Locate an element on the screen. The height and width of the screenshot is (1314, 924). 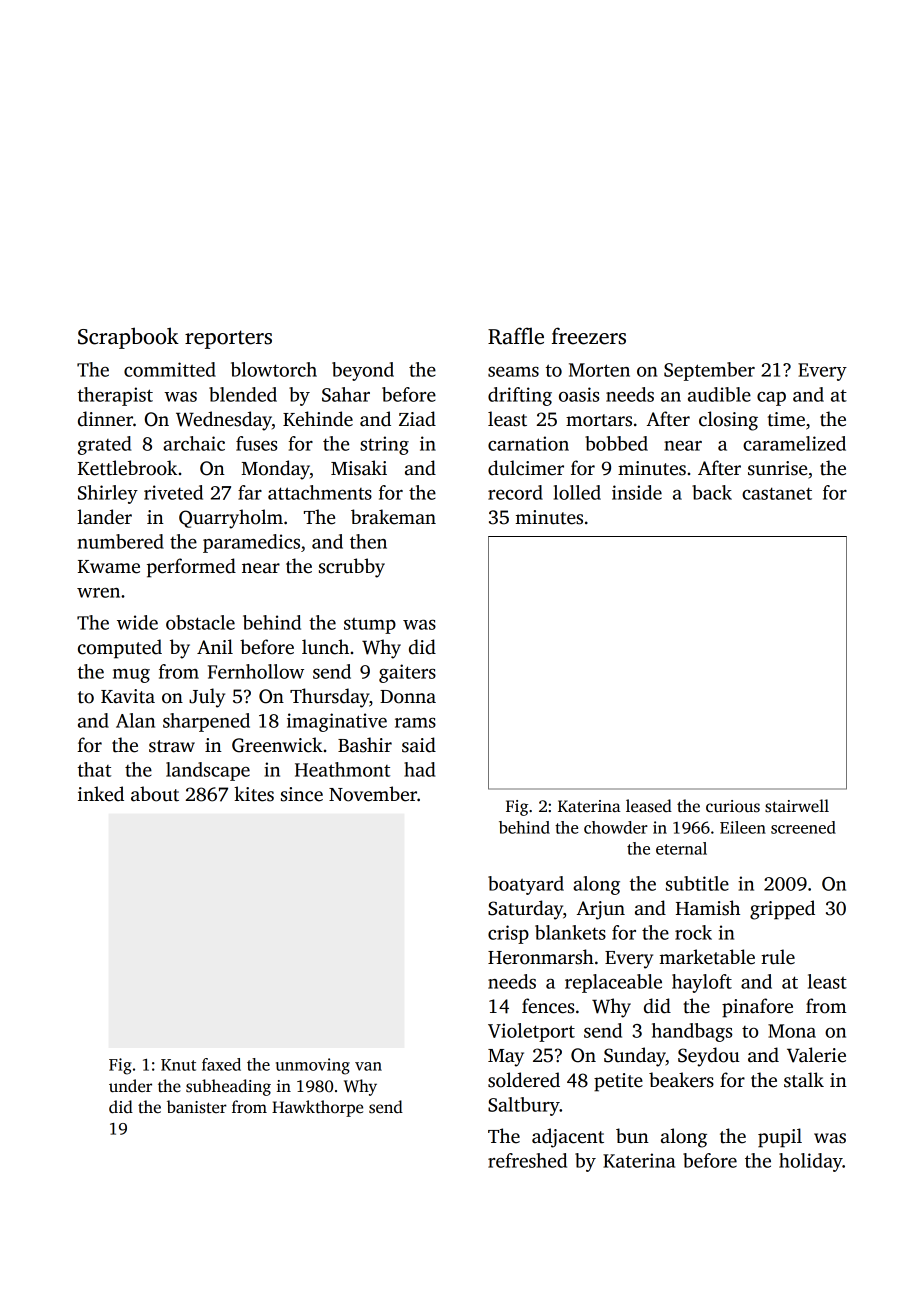
Scrapbook is located at coordinates (128, 338).
